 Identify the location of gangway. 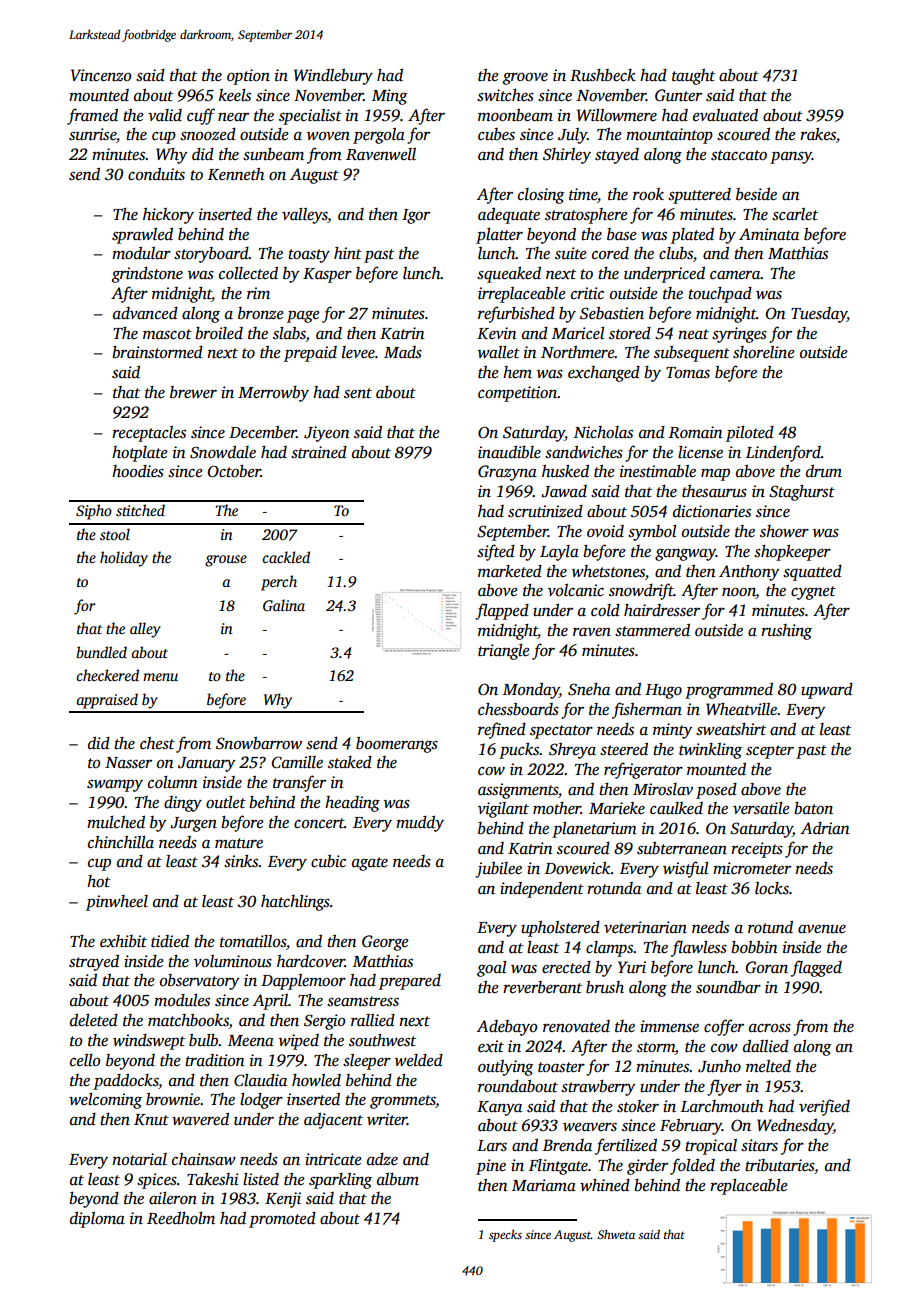
(685, 554).
